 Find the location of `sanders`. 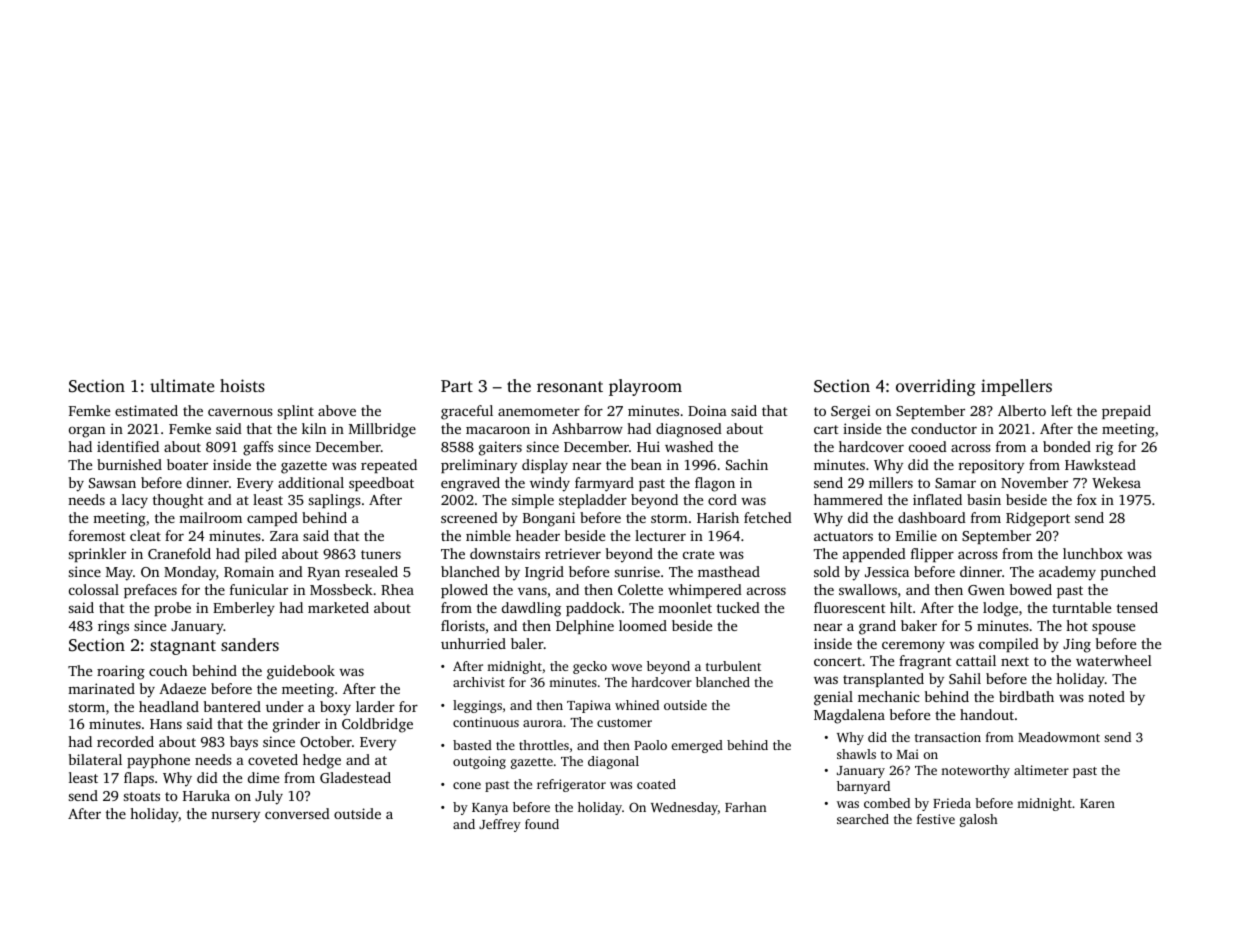

sanders is located at coordinates (250, 644).
